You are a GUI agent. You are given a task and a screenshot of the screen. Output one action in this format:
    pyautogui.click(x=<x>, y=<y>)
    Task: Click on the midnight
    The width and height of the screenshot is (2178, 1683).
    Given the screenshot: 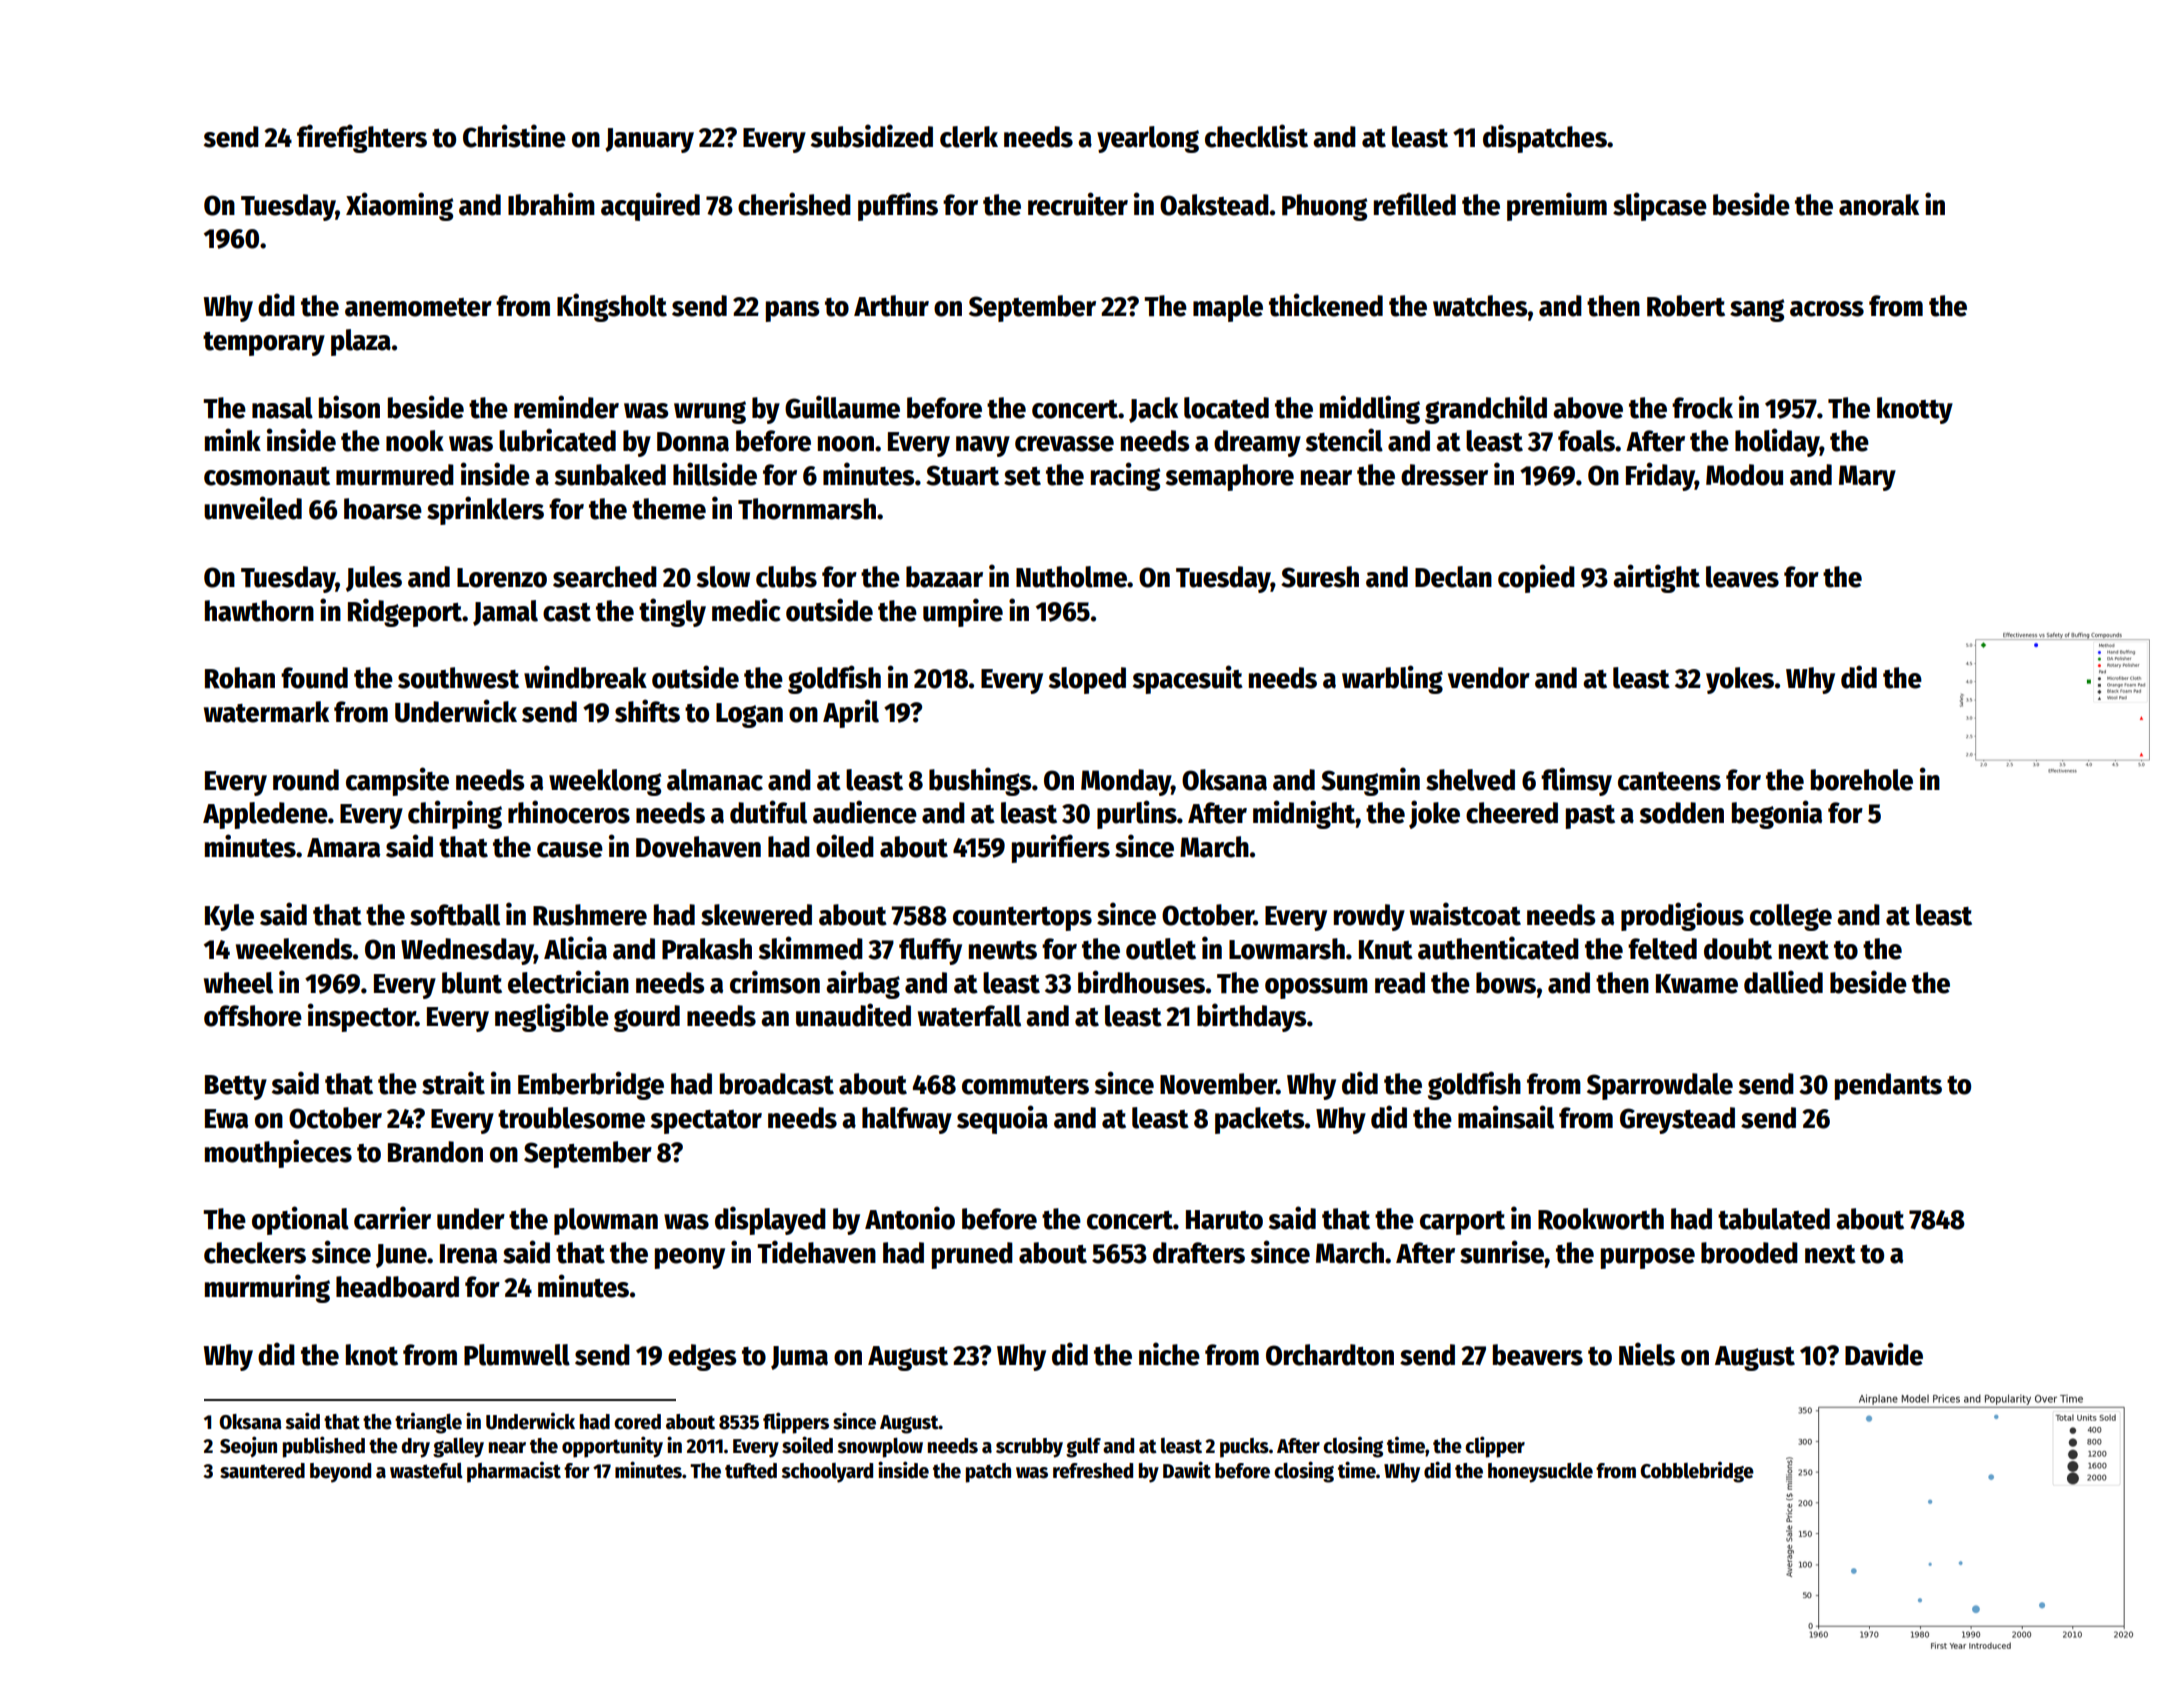 What is the action you would take?
    pyautogui.click(x=1304, y=814)
